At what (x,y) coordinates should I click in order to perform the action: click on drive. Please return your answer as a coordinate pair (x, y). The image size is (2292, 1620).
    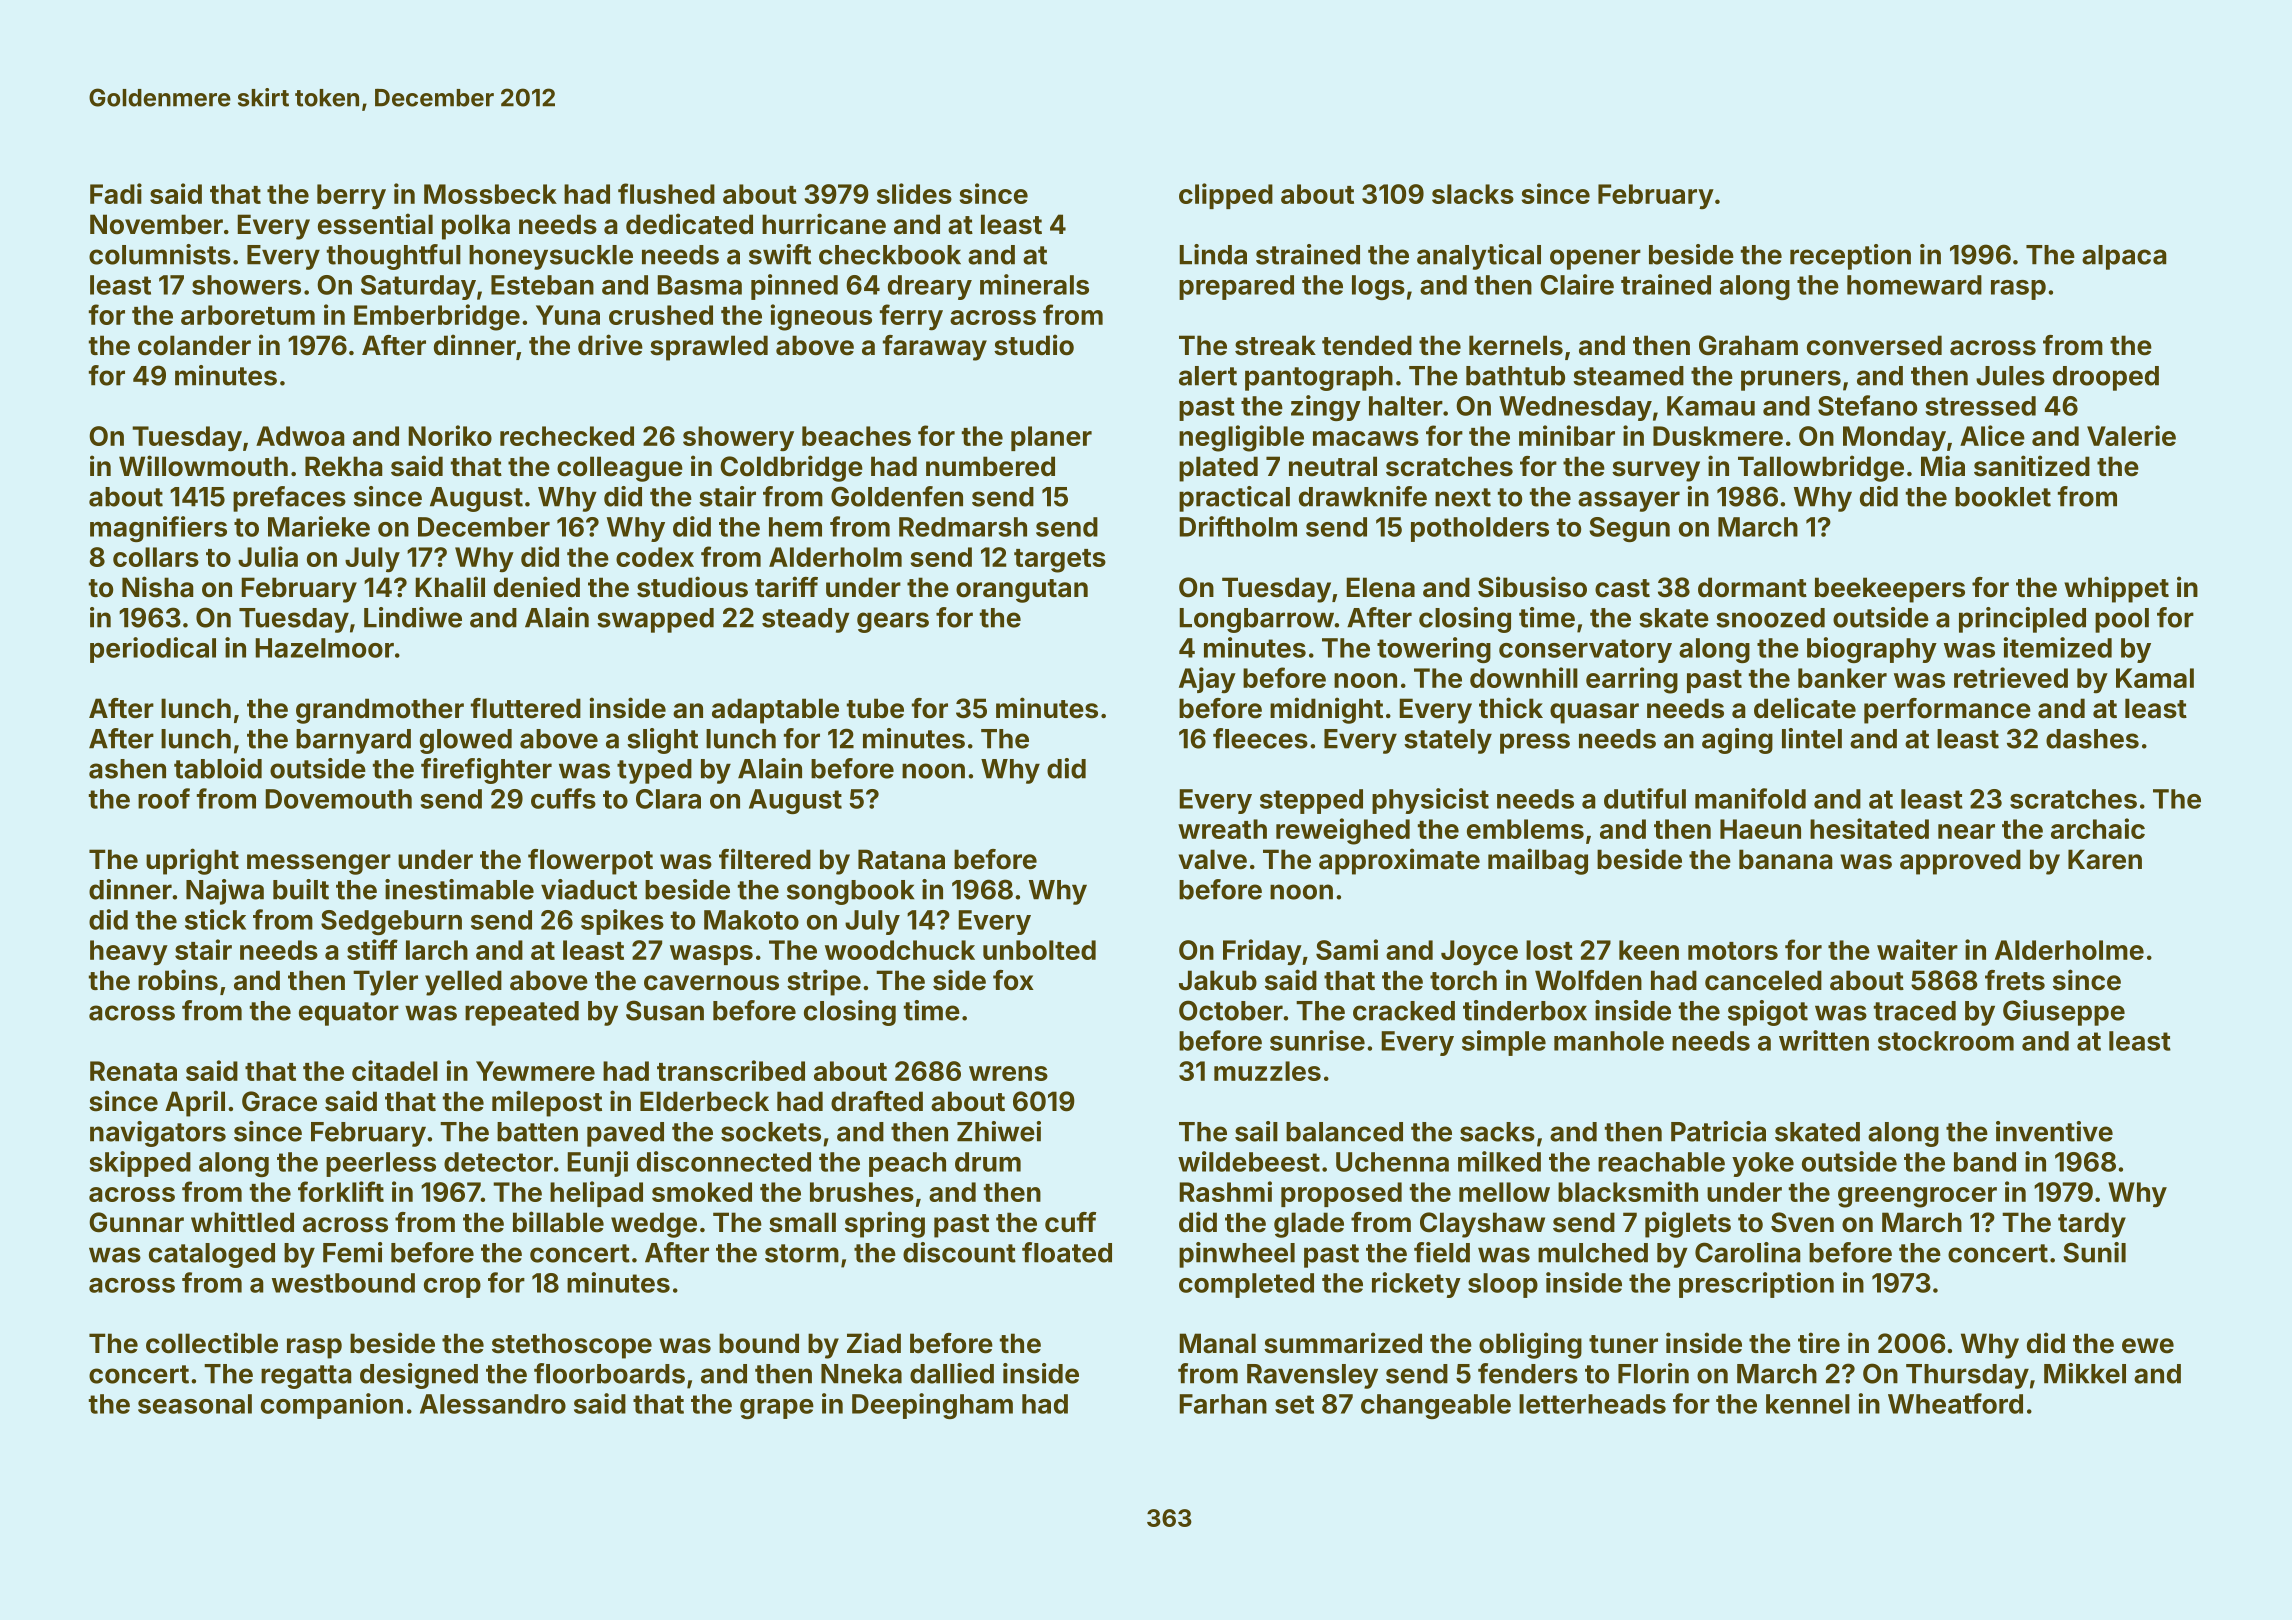
    Looking at the image, I should click on (610, 345).
